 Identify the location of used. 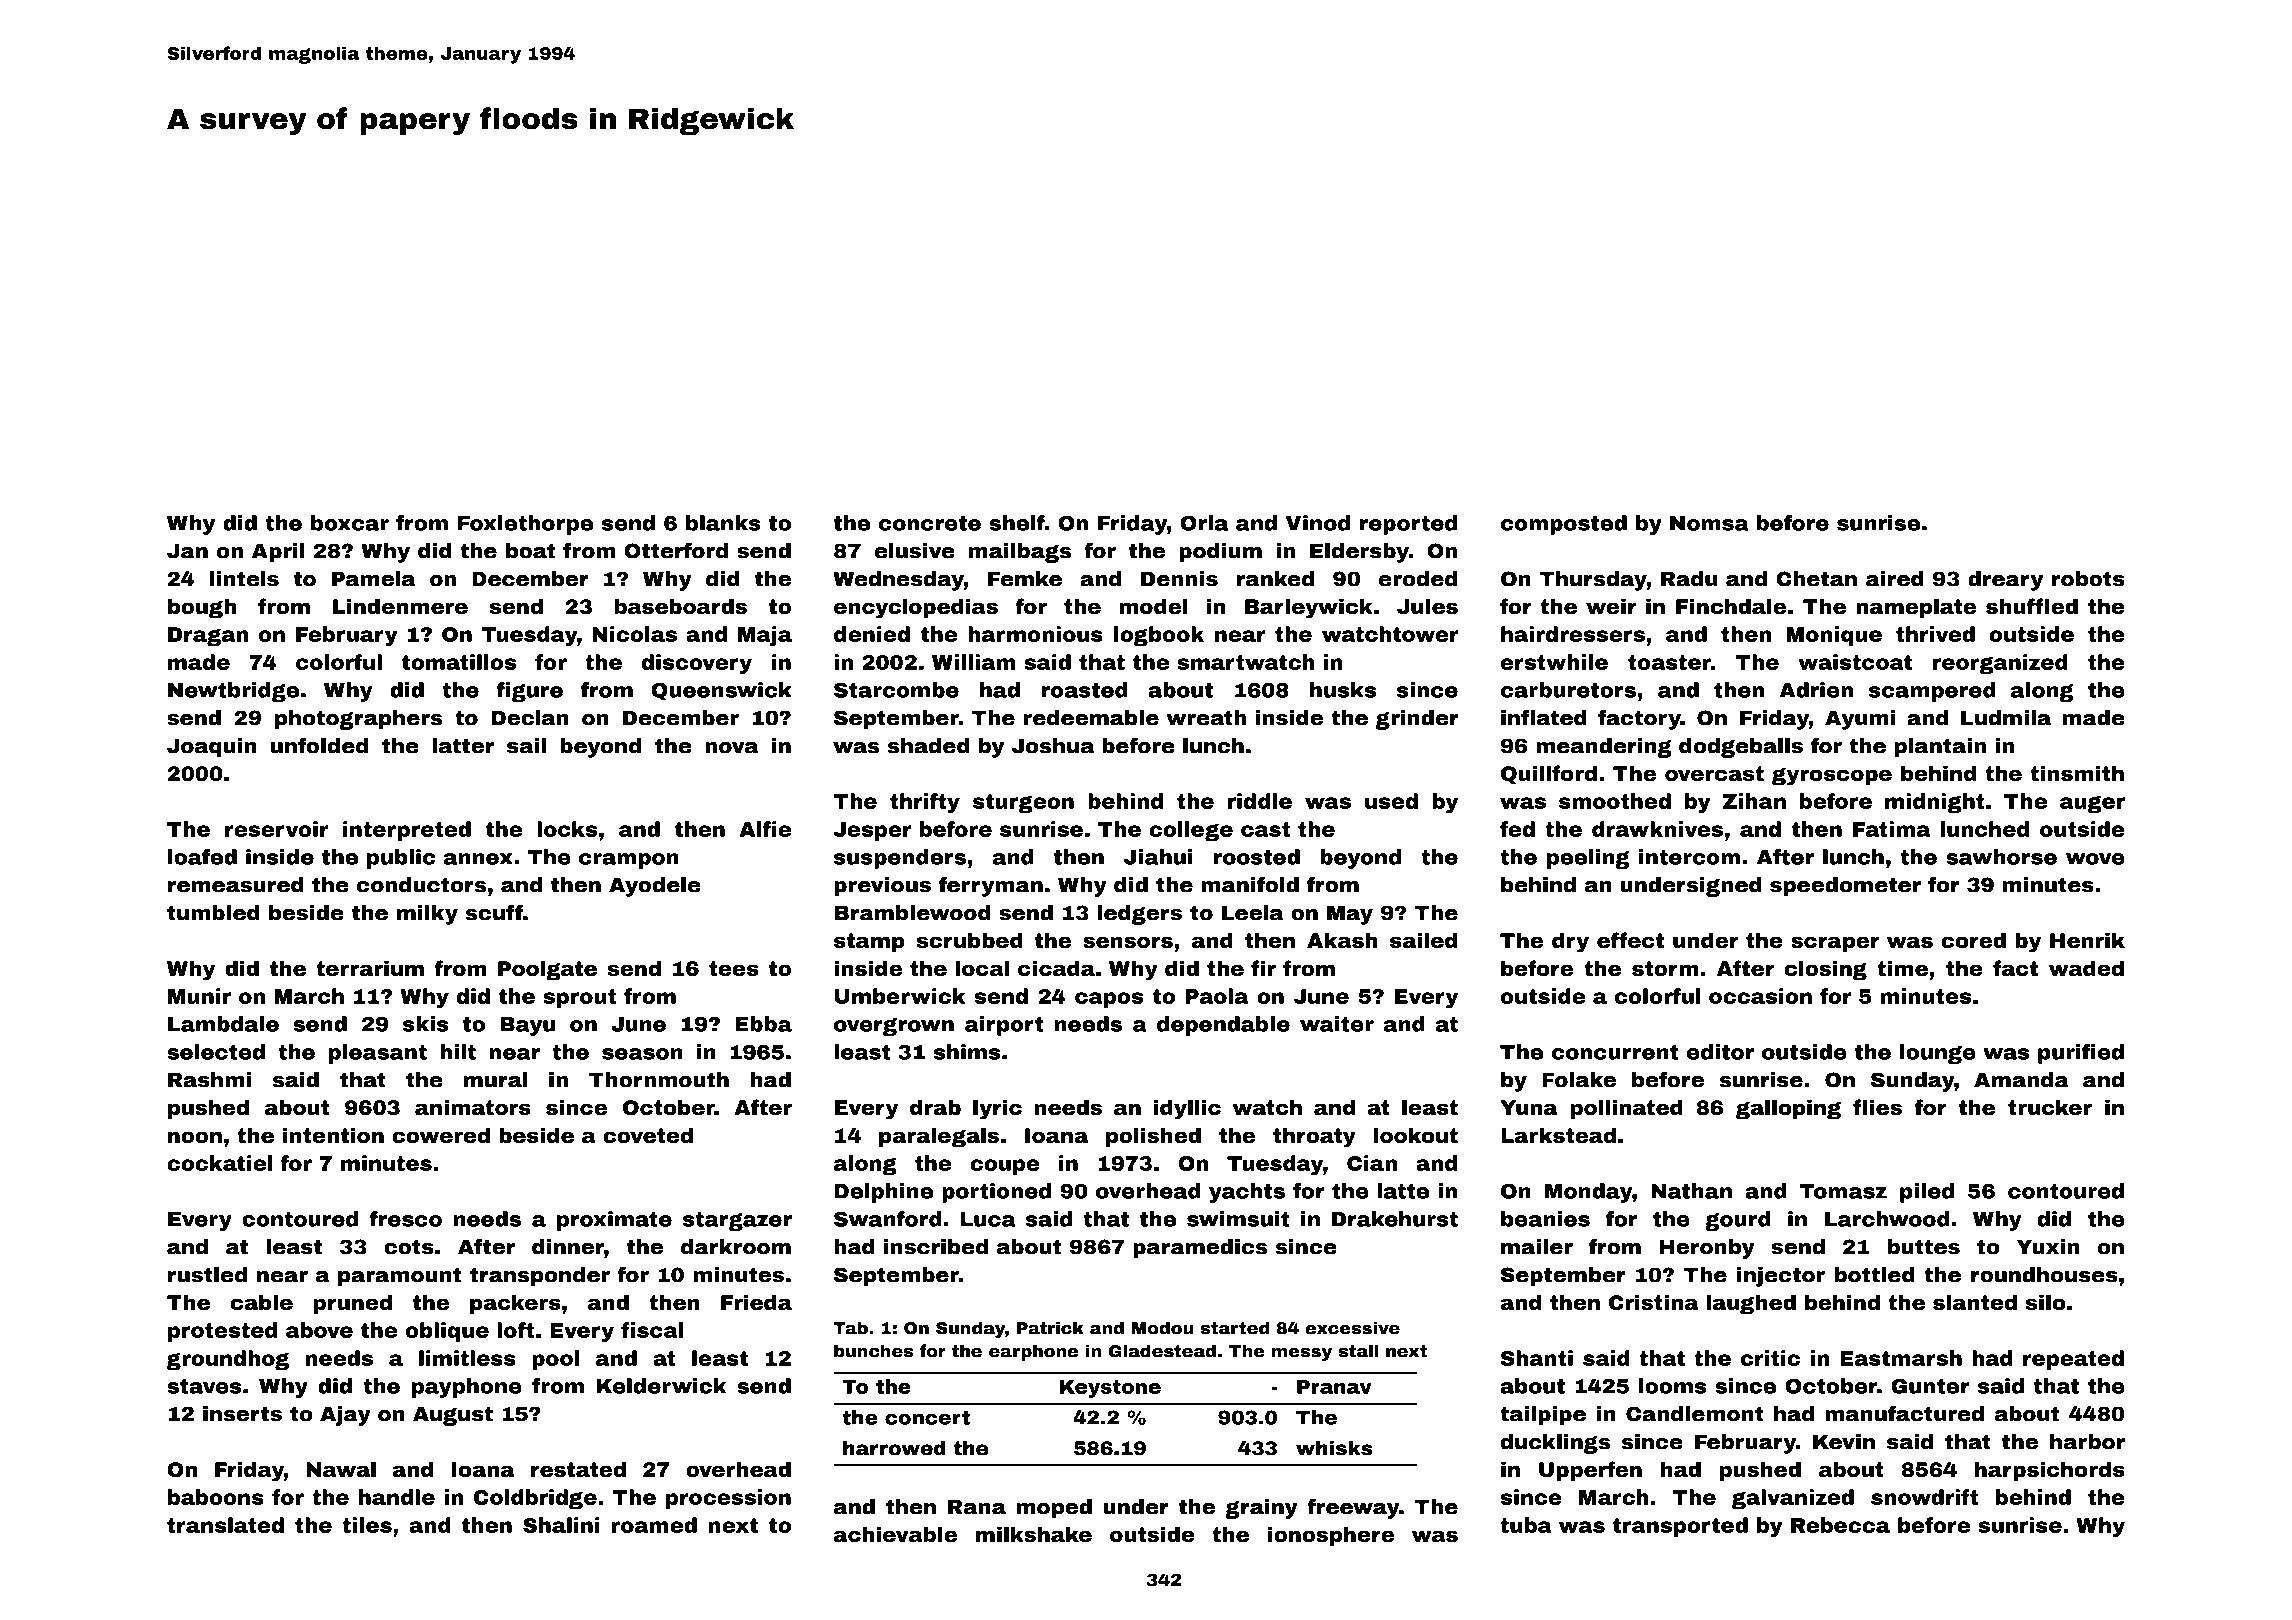
(1391, 801).
